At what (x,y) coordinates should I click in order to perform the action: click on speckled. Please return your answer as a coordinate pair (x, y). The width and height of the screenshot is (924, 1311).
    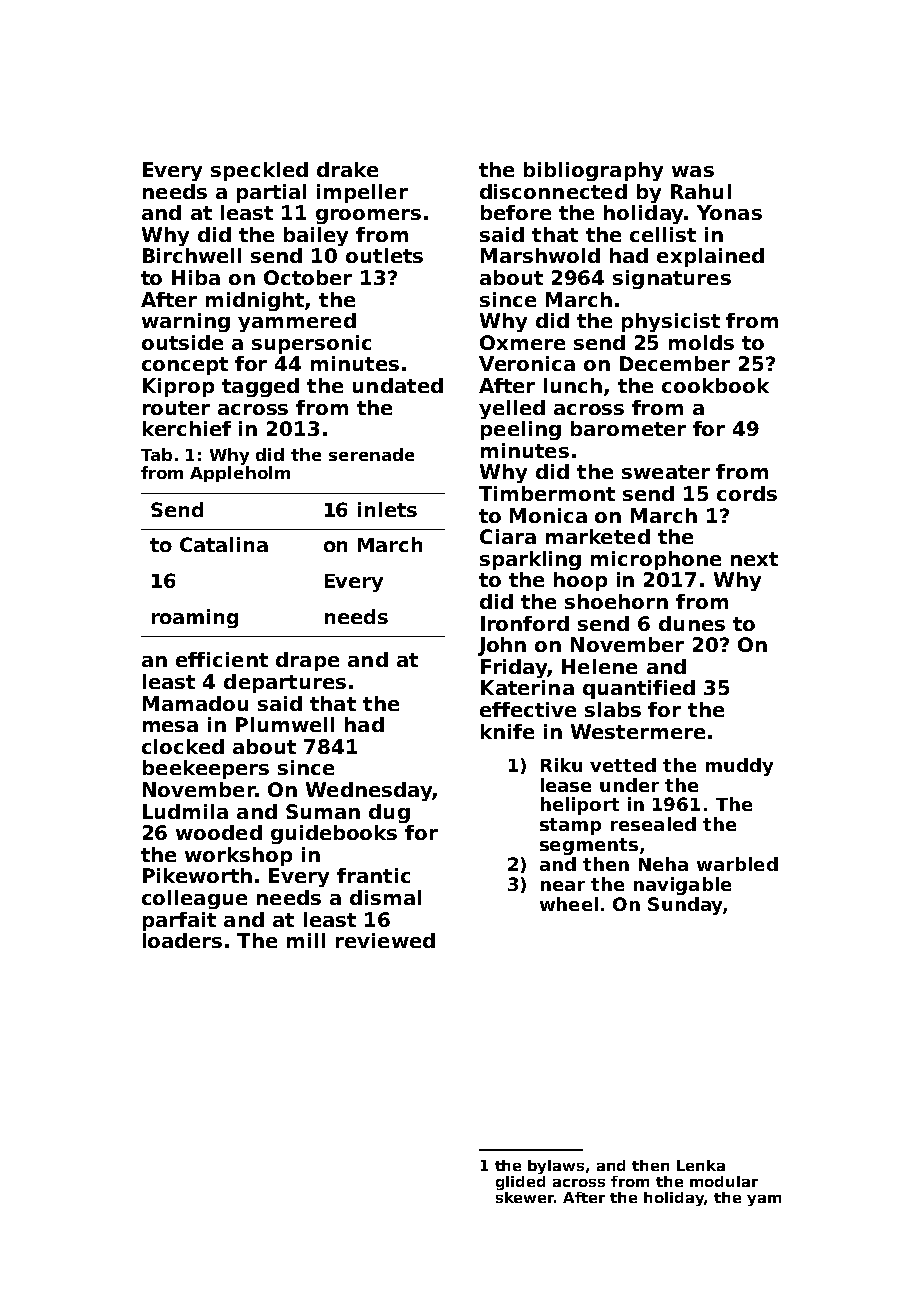
    Looking at the image, I should click on (259, 171).
